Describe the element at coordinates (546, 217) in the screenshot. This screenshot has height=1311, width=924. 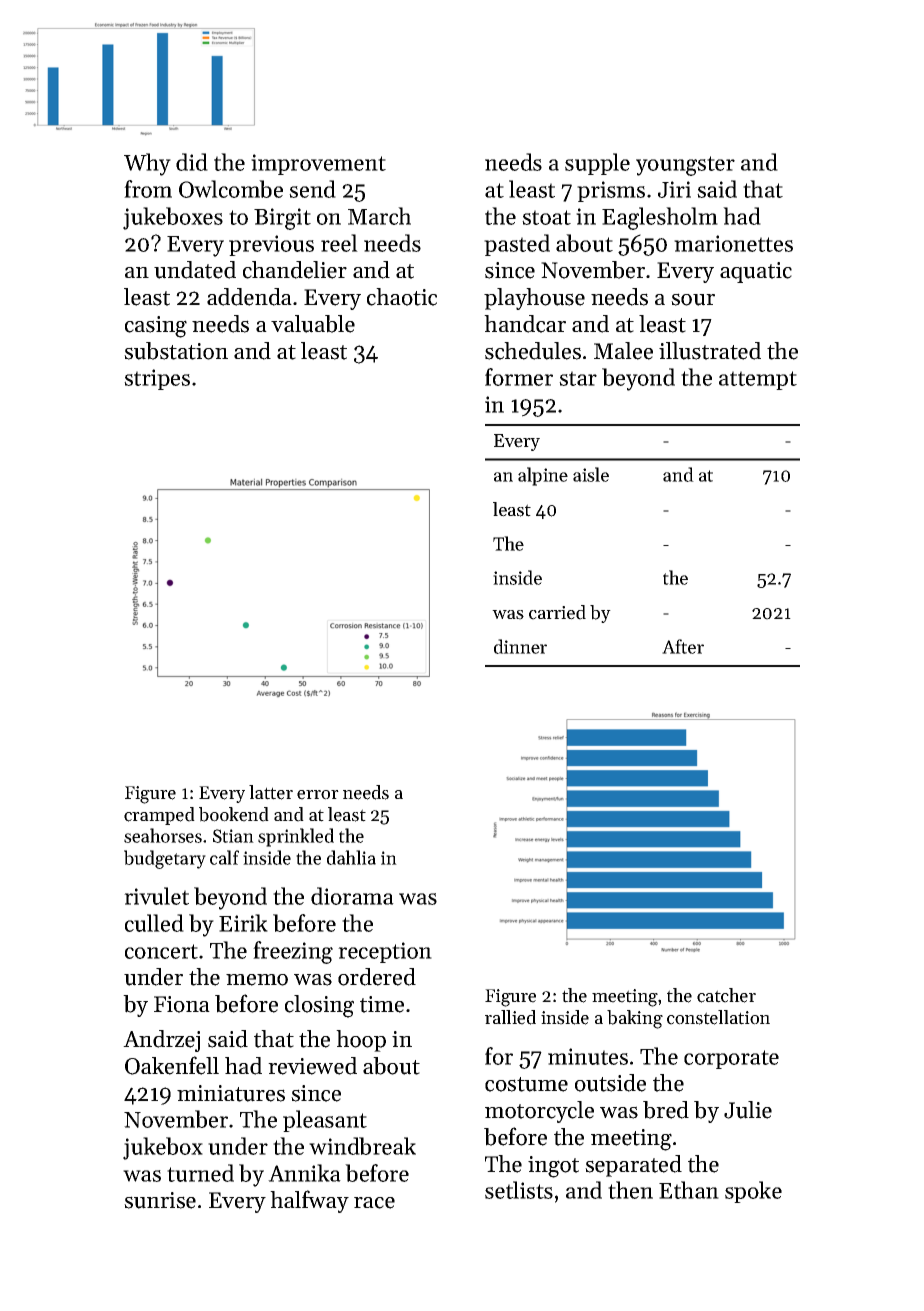
I see `stoat` at that location.
